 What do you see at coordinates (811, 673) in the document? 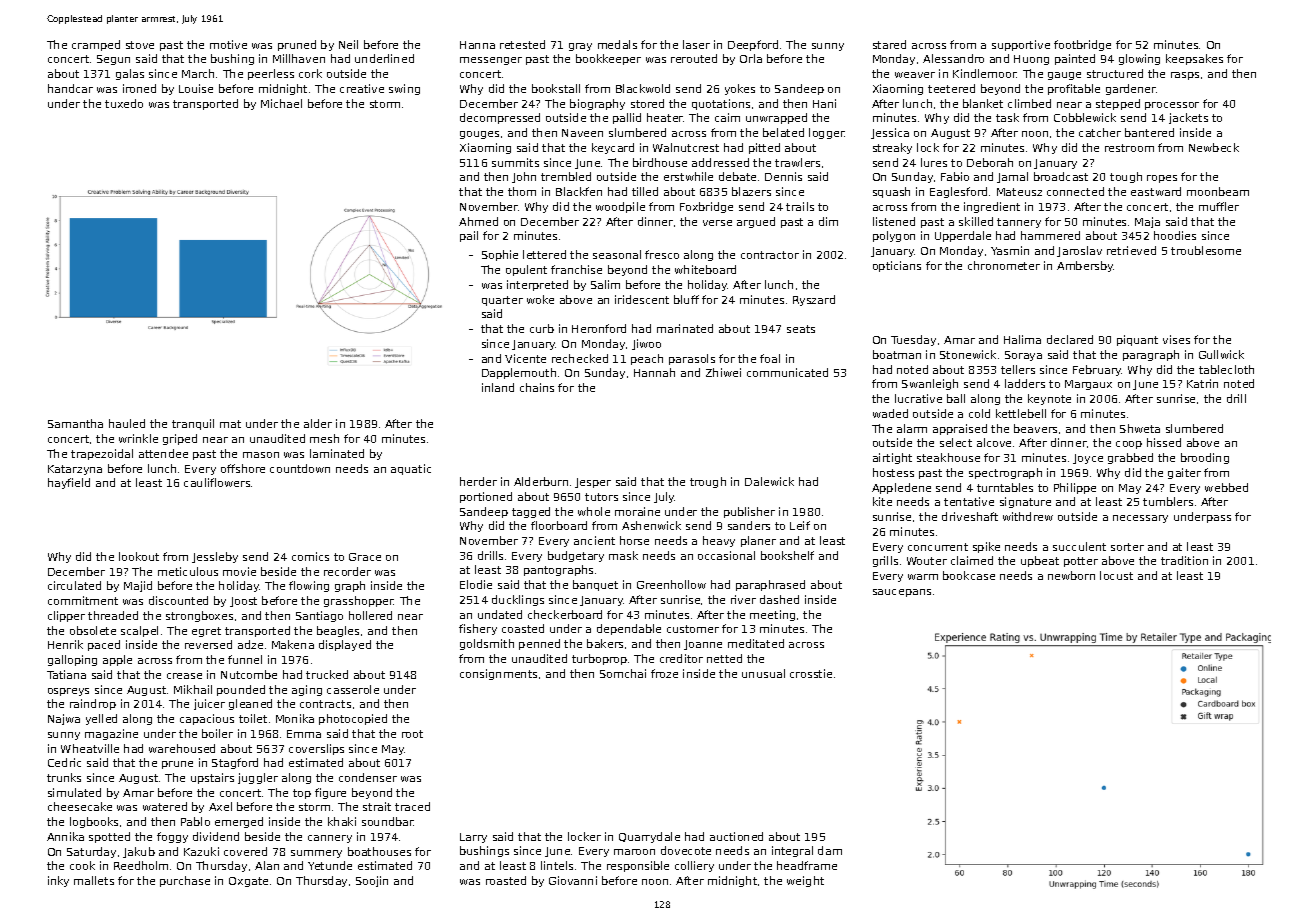
I see `crosstie` at bounding box center [811, 673].
